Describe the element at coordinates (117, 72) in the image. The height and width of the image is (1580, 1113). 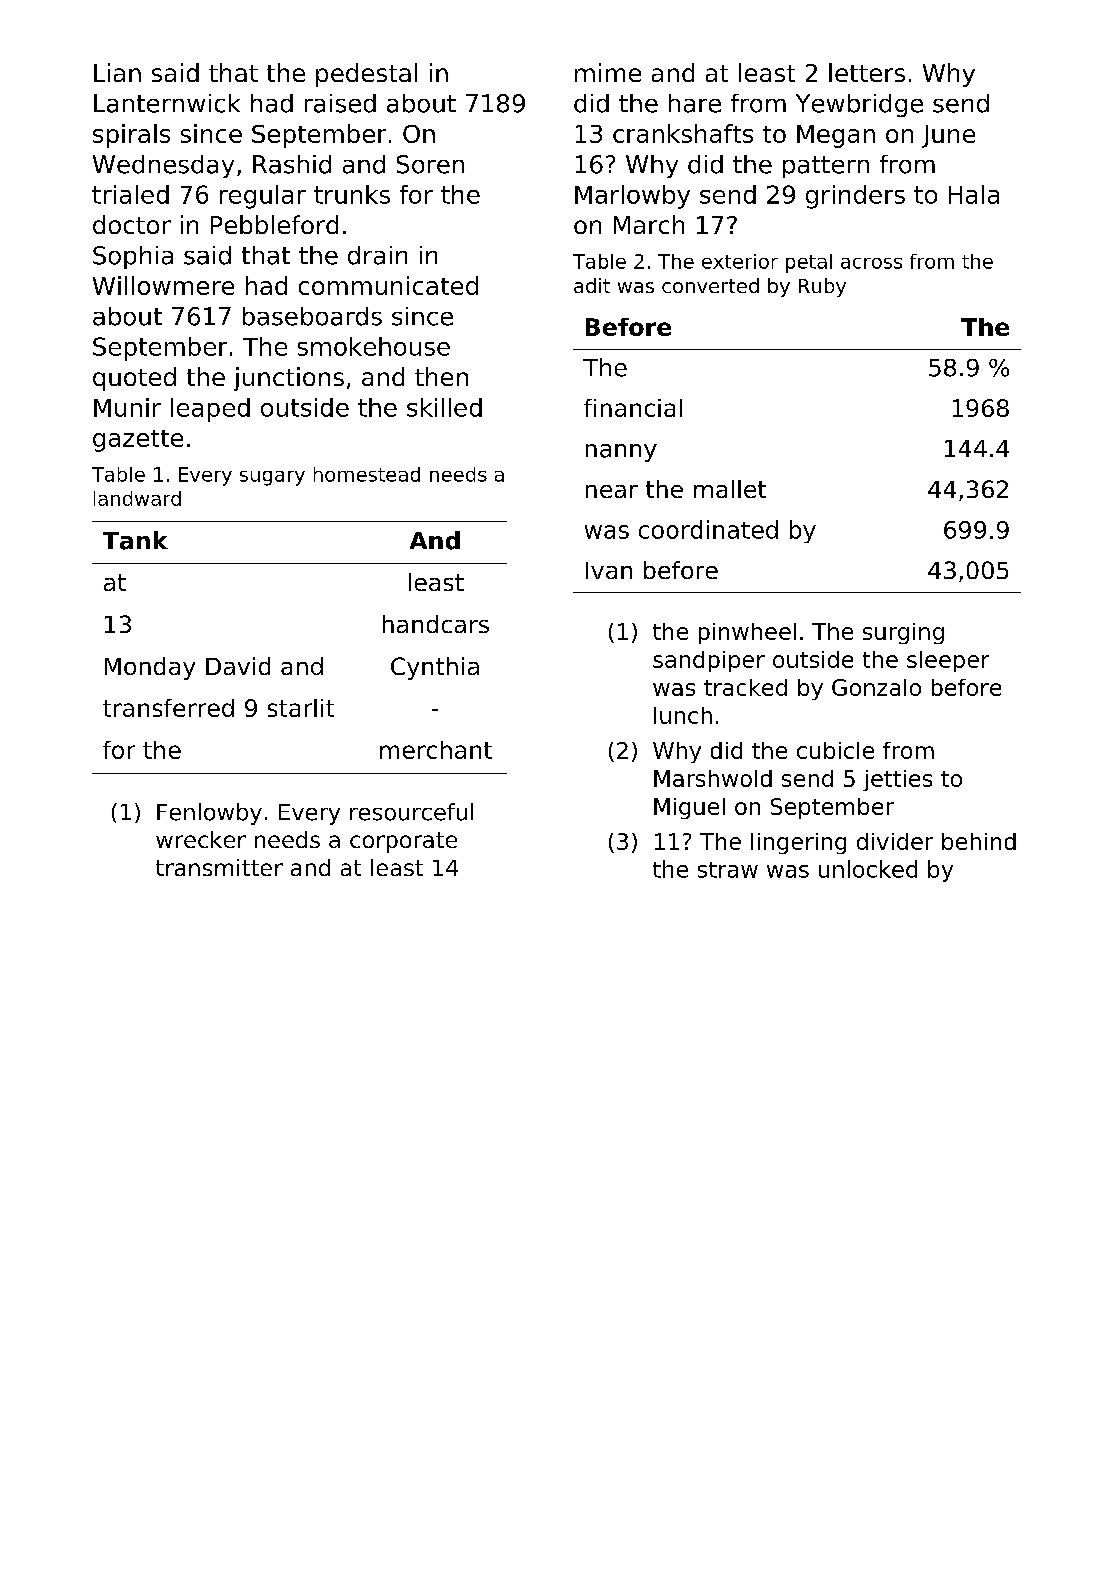
I see `Lian` at that location.
